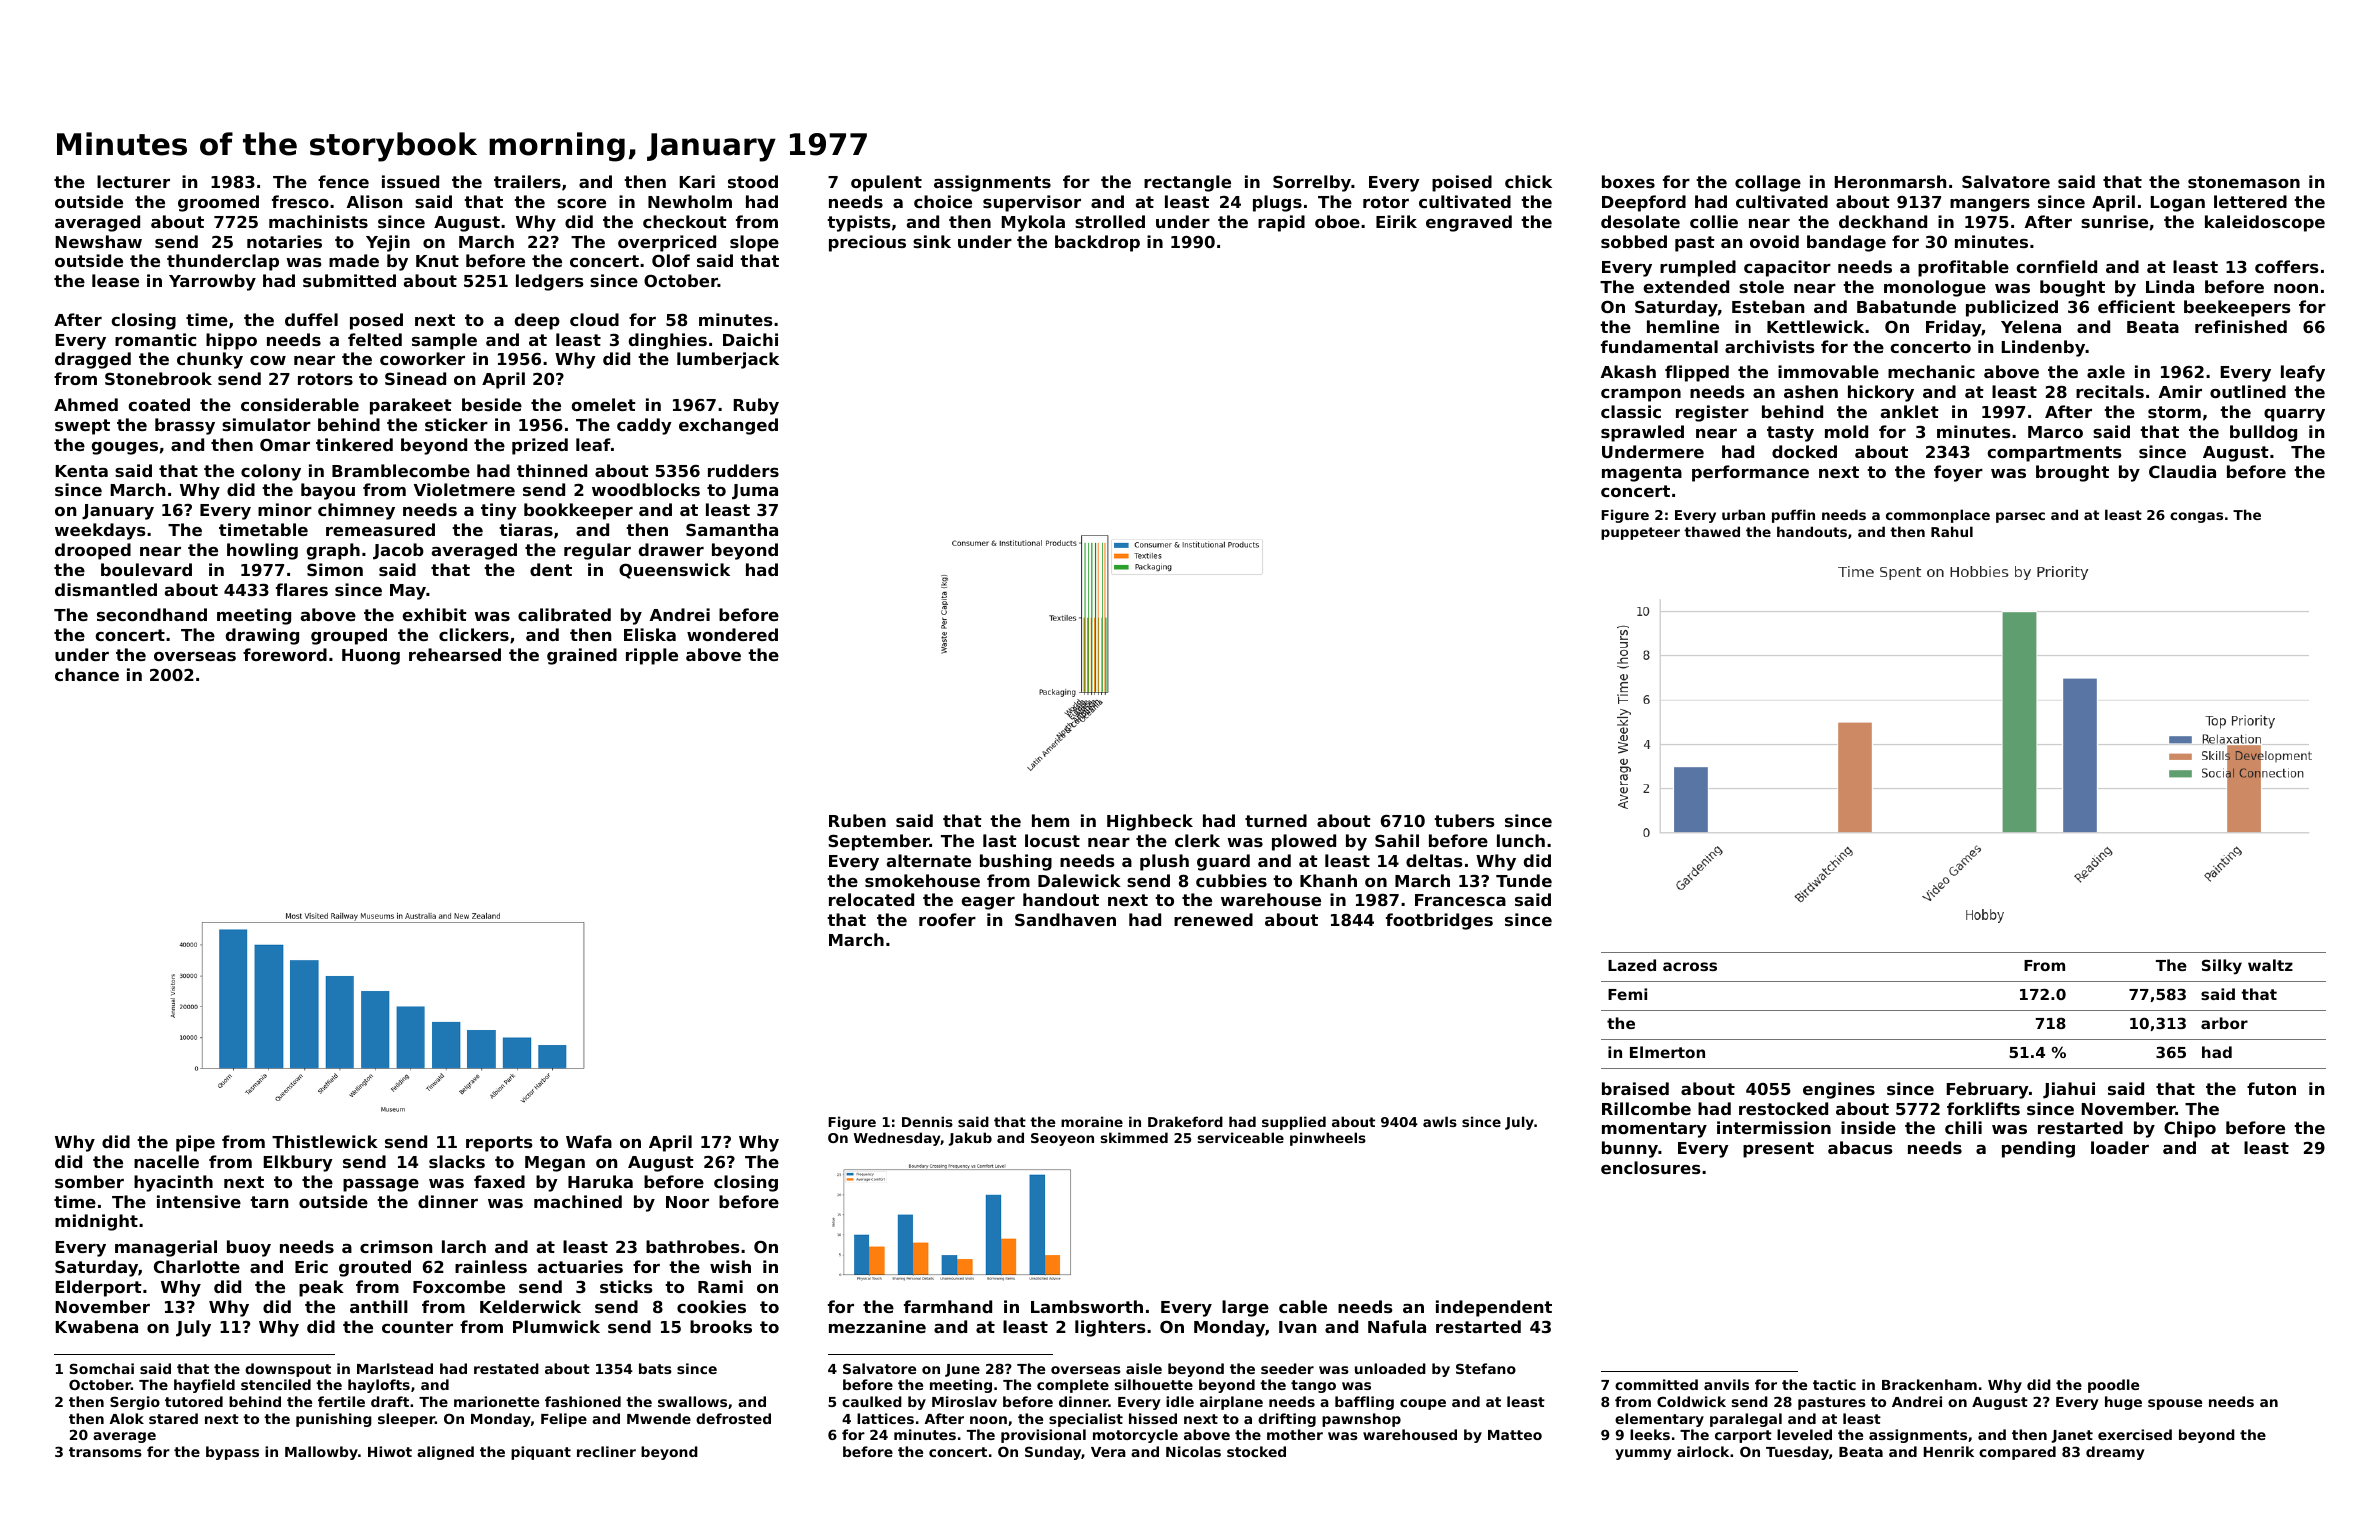 The image size is (2380, 1540). Describe the element at coordinates (943, 201) in the screenshot. I see `choice` at that location.
